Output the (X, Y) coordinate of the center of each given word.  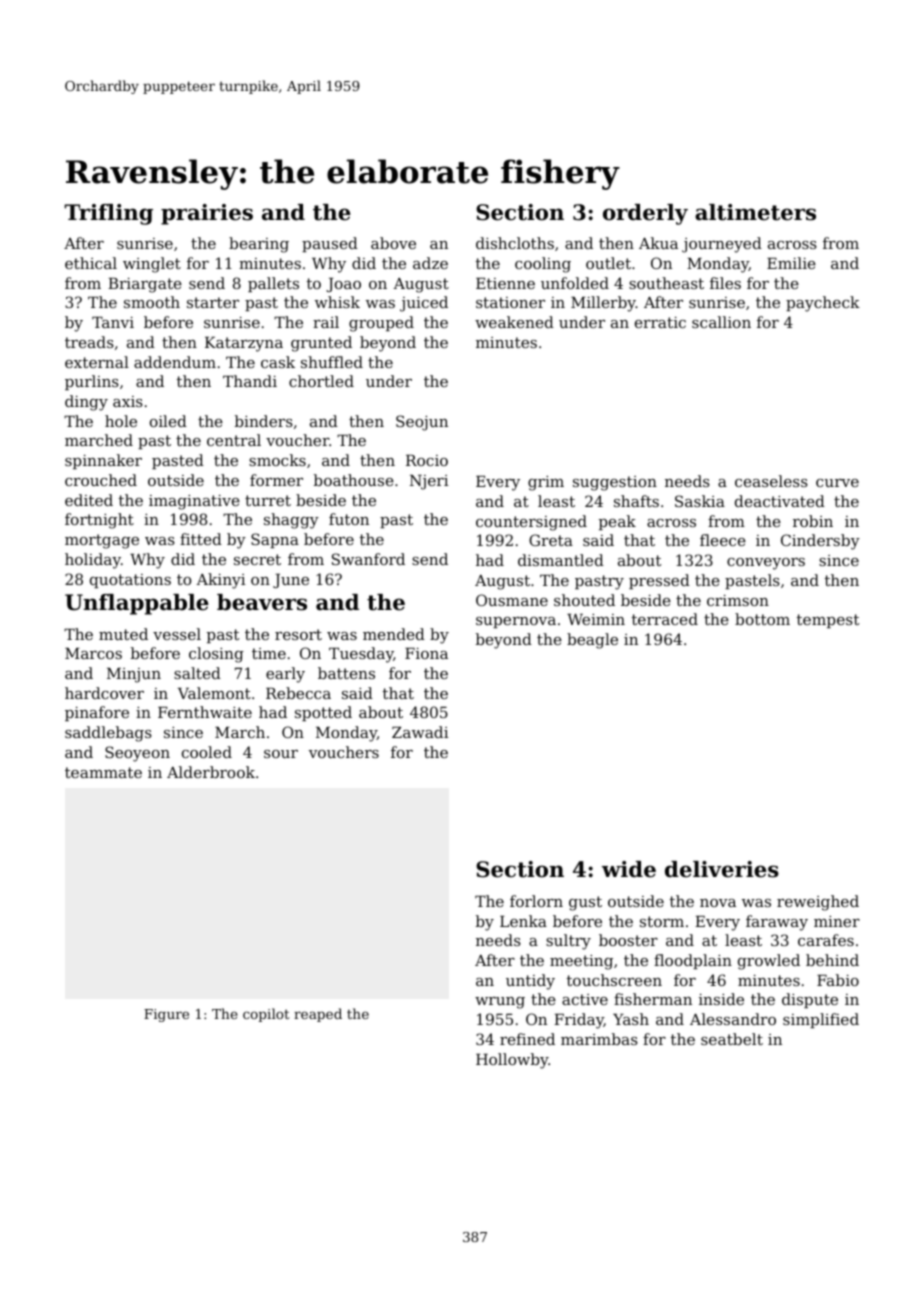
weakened (514, 322)
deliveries (722, 869)
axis (128, 401)
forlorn (536, 901)
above (393, 243)
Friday (579, 1021)
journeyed (722, 245)
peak (617, 522)
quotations (130, 581)
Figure (166, 1015)
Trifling (108, 214)
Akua (658, 243)
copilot (266, 1015)
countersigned (531, 523)
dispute (810, 1000)
